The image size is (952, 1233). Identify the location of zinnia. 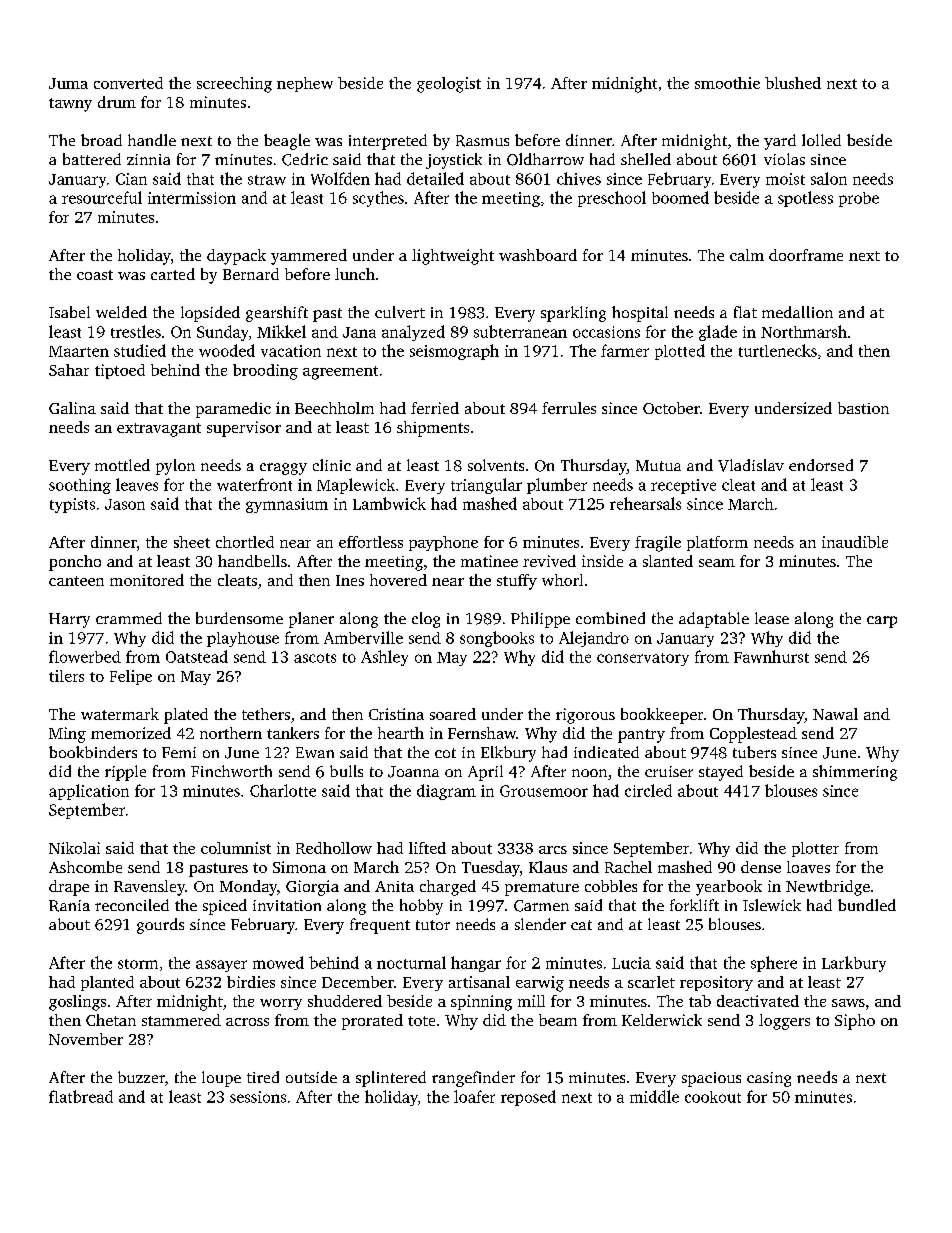
(148, 159).
